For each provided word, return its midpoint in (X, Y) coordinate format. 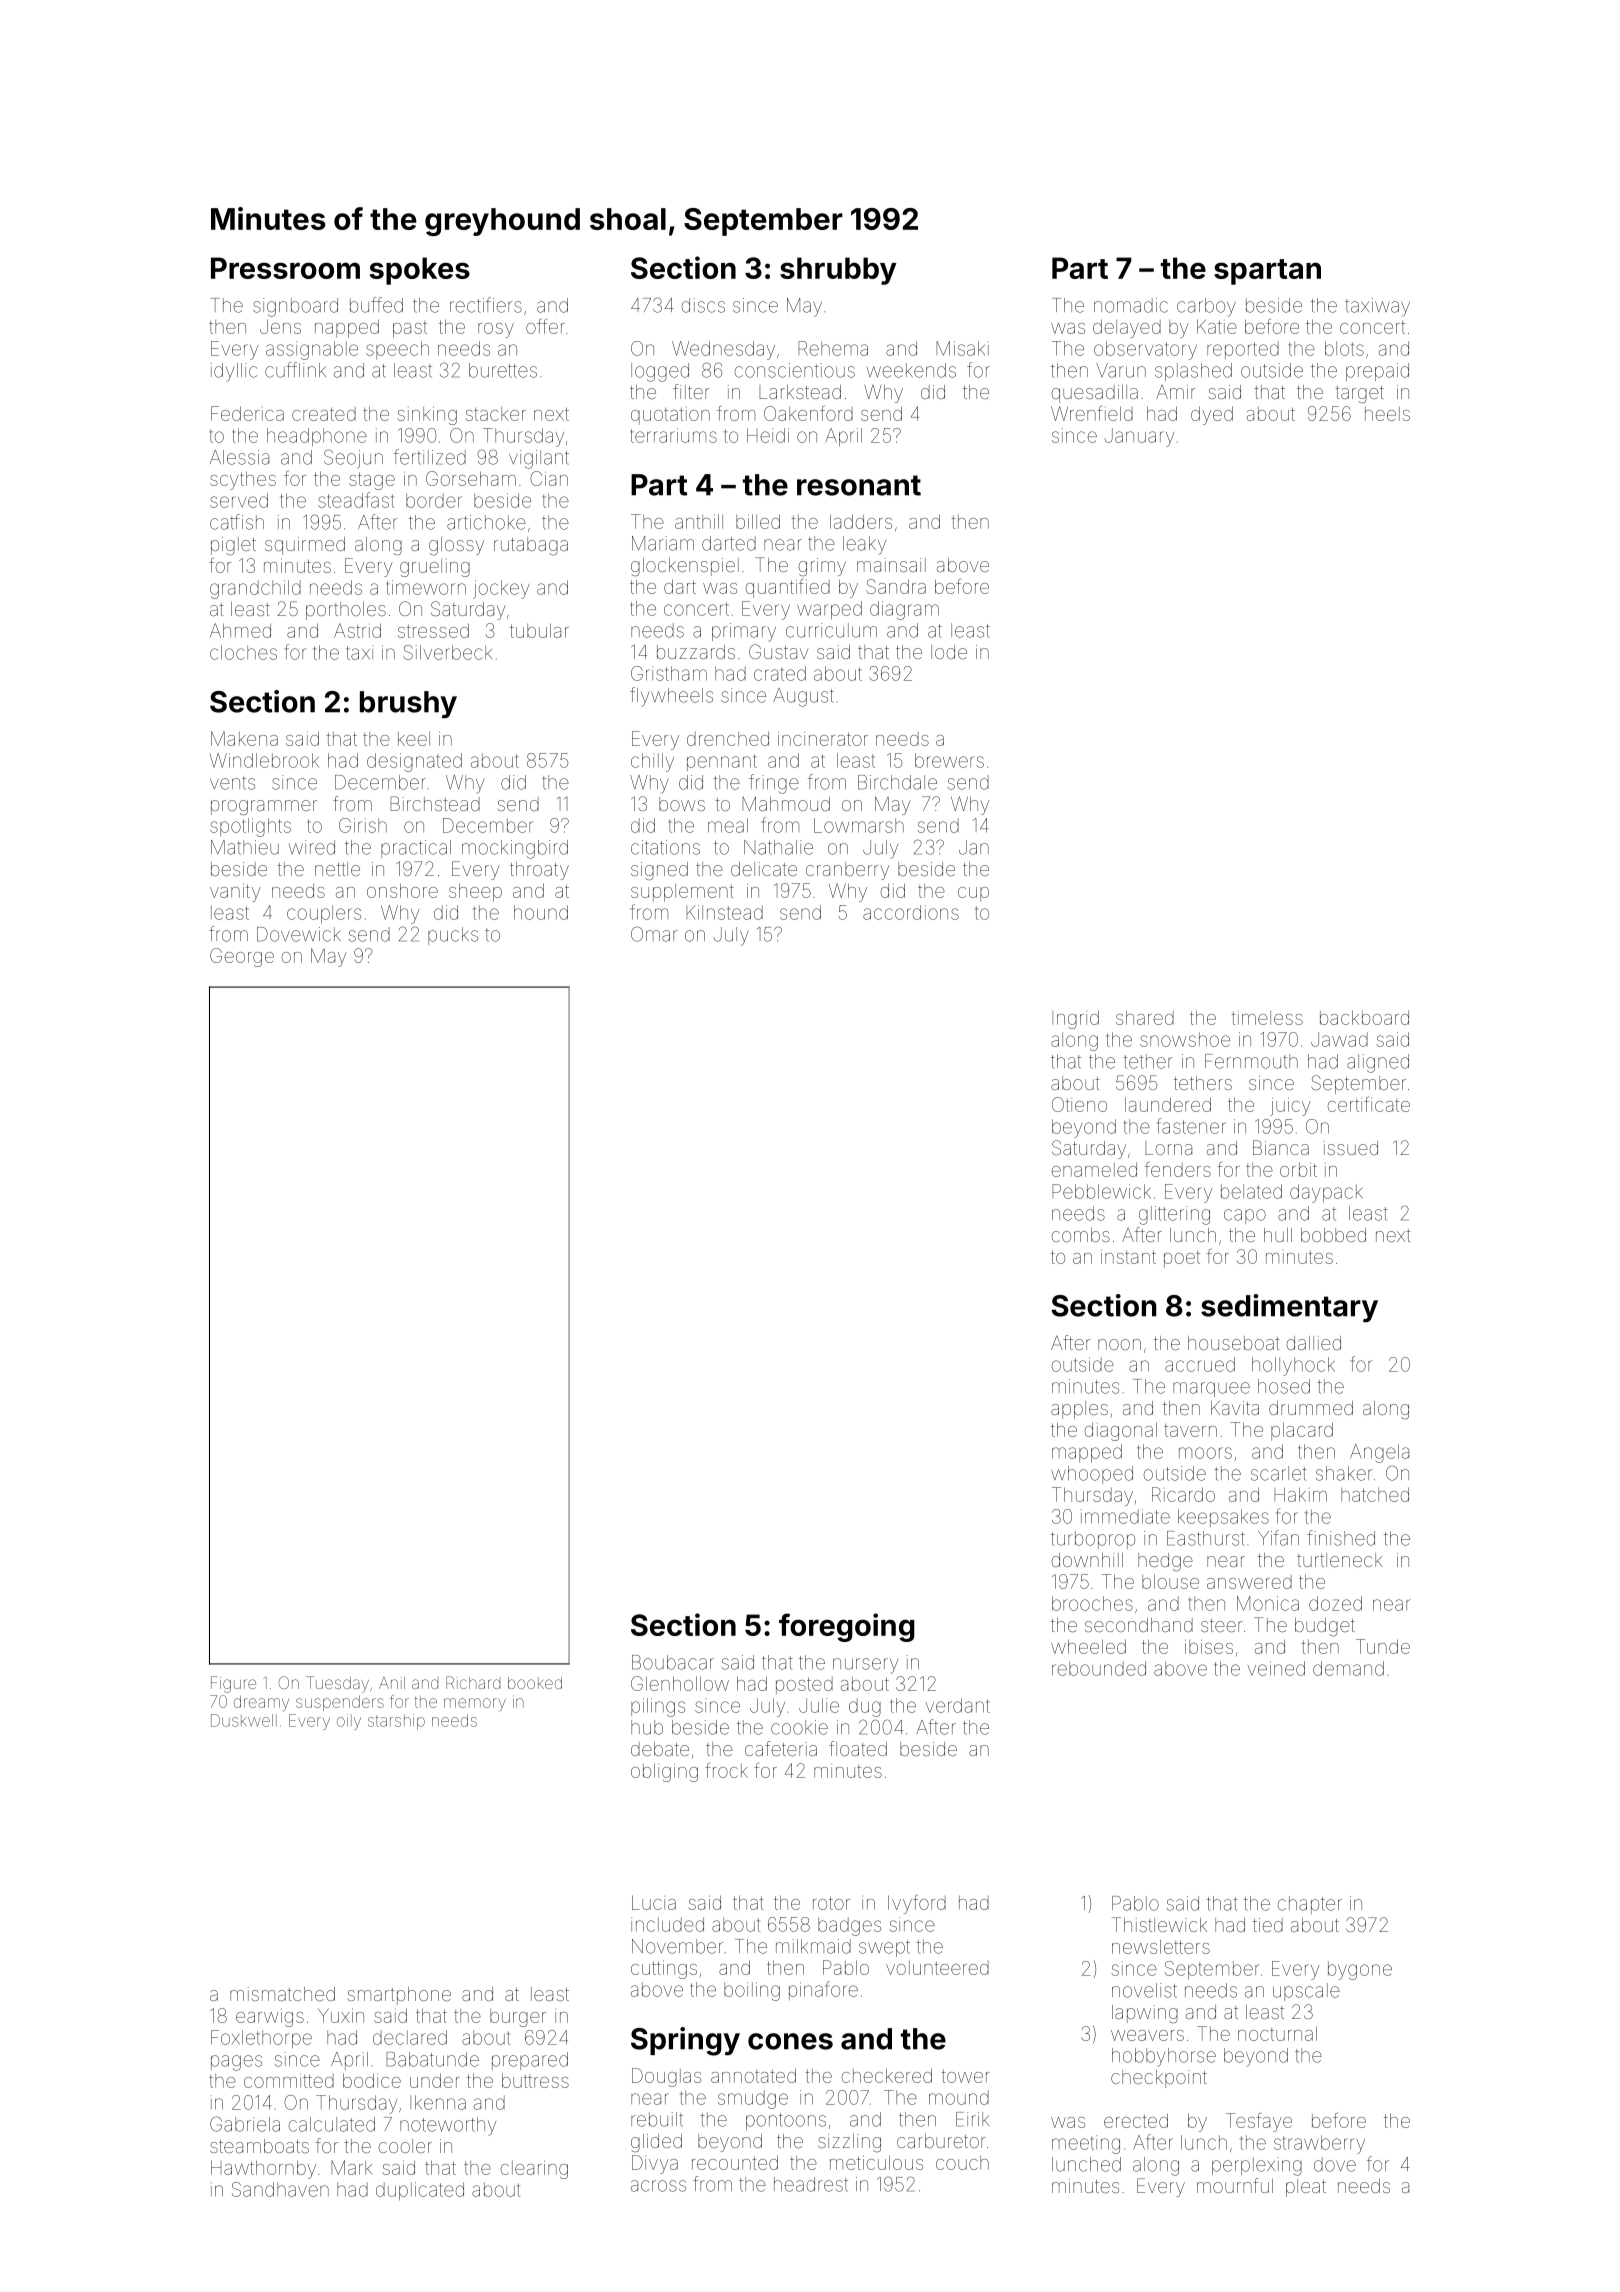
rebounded (1099, 1668)
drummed (1311, 1408)
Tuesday (337, 1684)
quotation (670, 416)
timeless (1267, 1018)
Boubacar (673, 1662)
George (242, 957)
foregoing (847, 1627)
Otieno (1079, 1104)
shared (1145, 1017)
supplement (682, 893)
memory (475, 1705)
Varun (1121, 370)
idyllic (234, 372)
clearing (534, 2169)
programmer (264, 808)
